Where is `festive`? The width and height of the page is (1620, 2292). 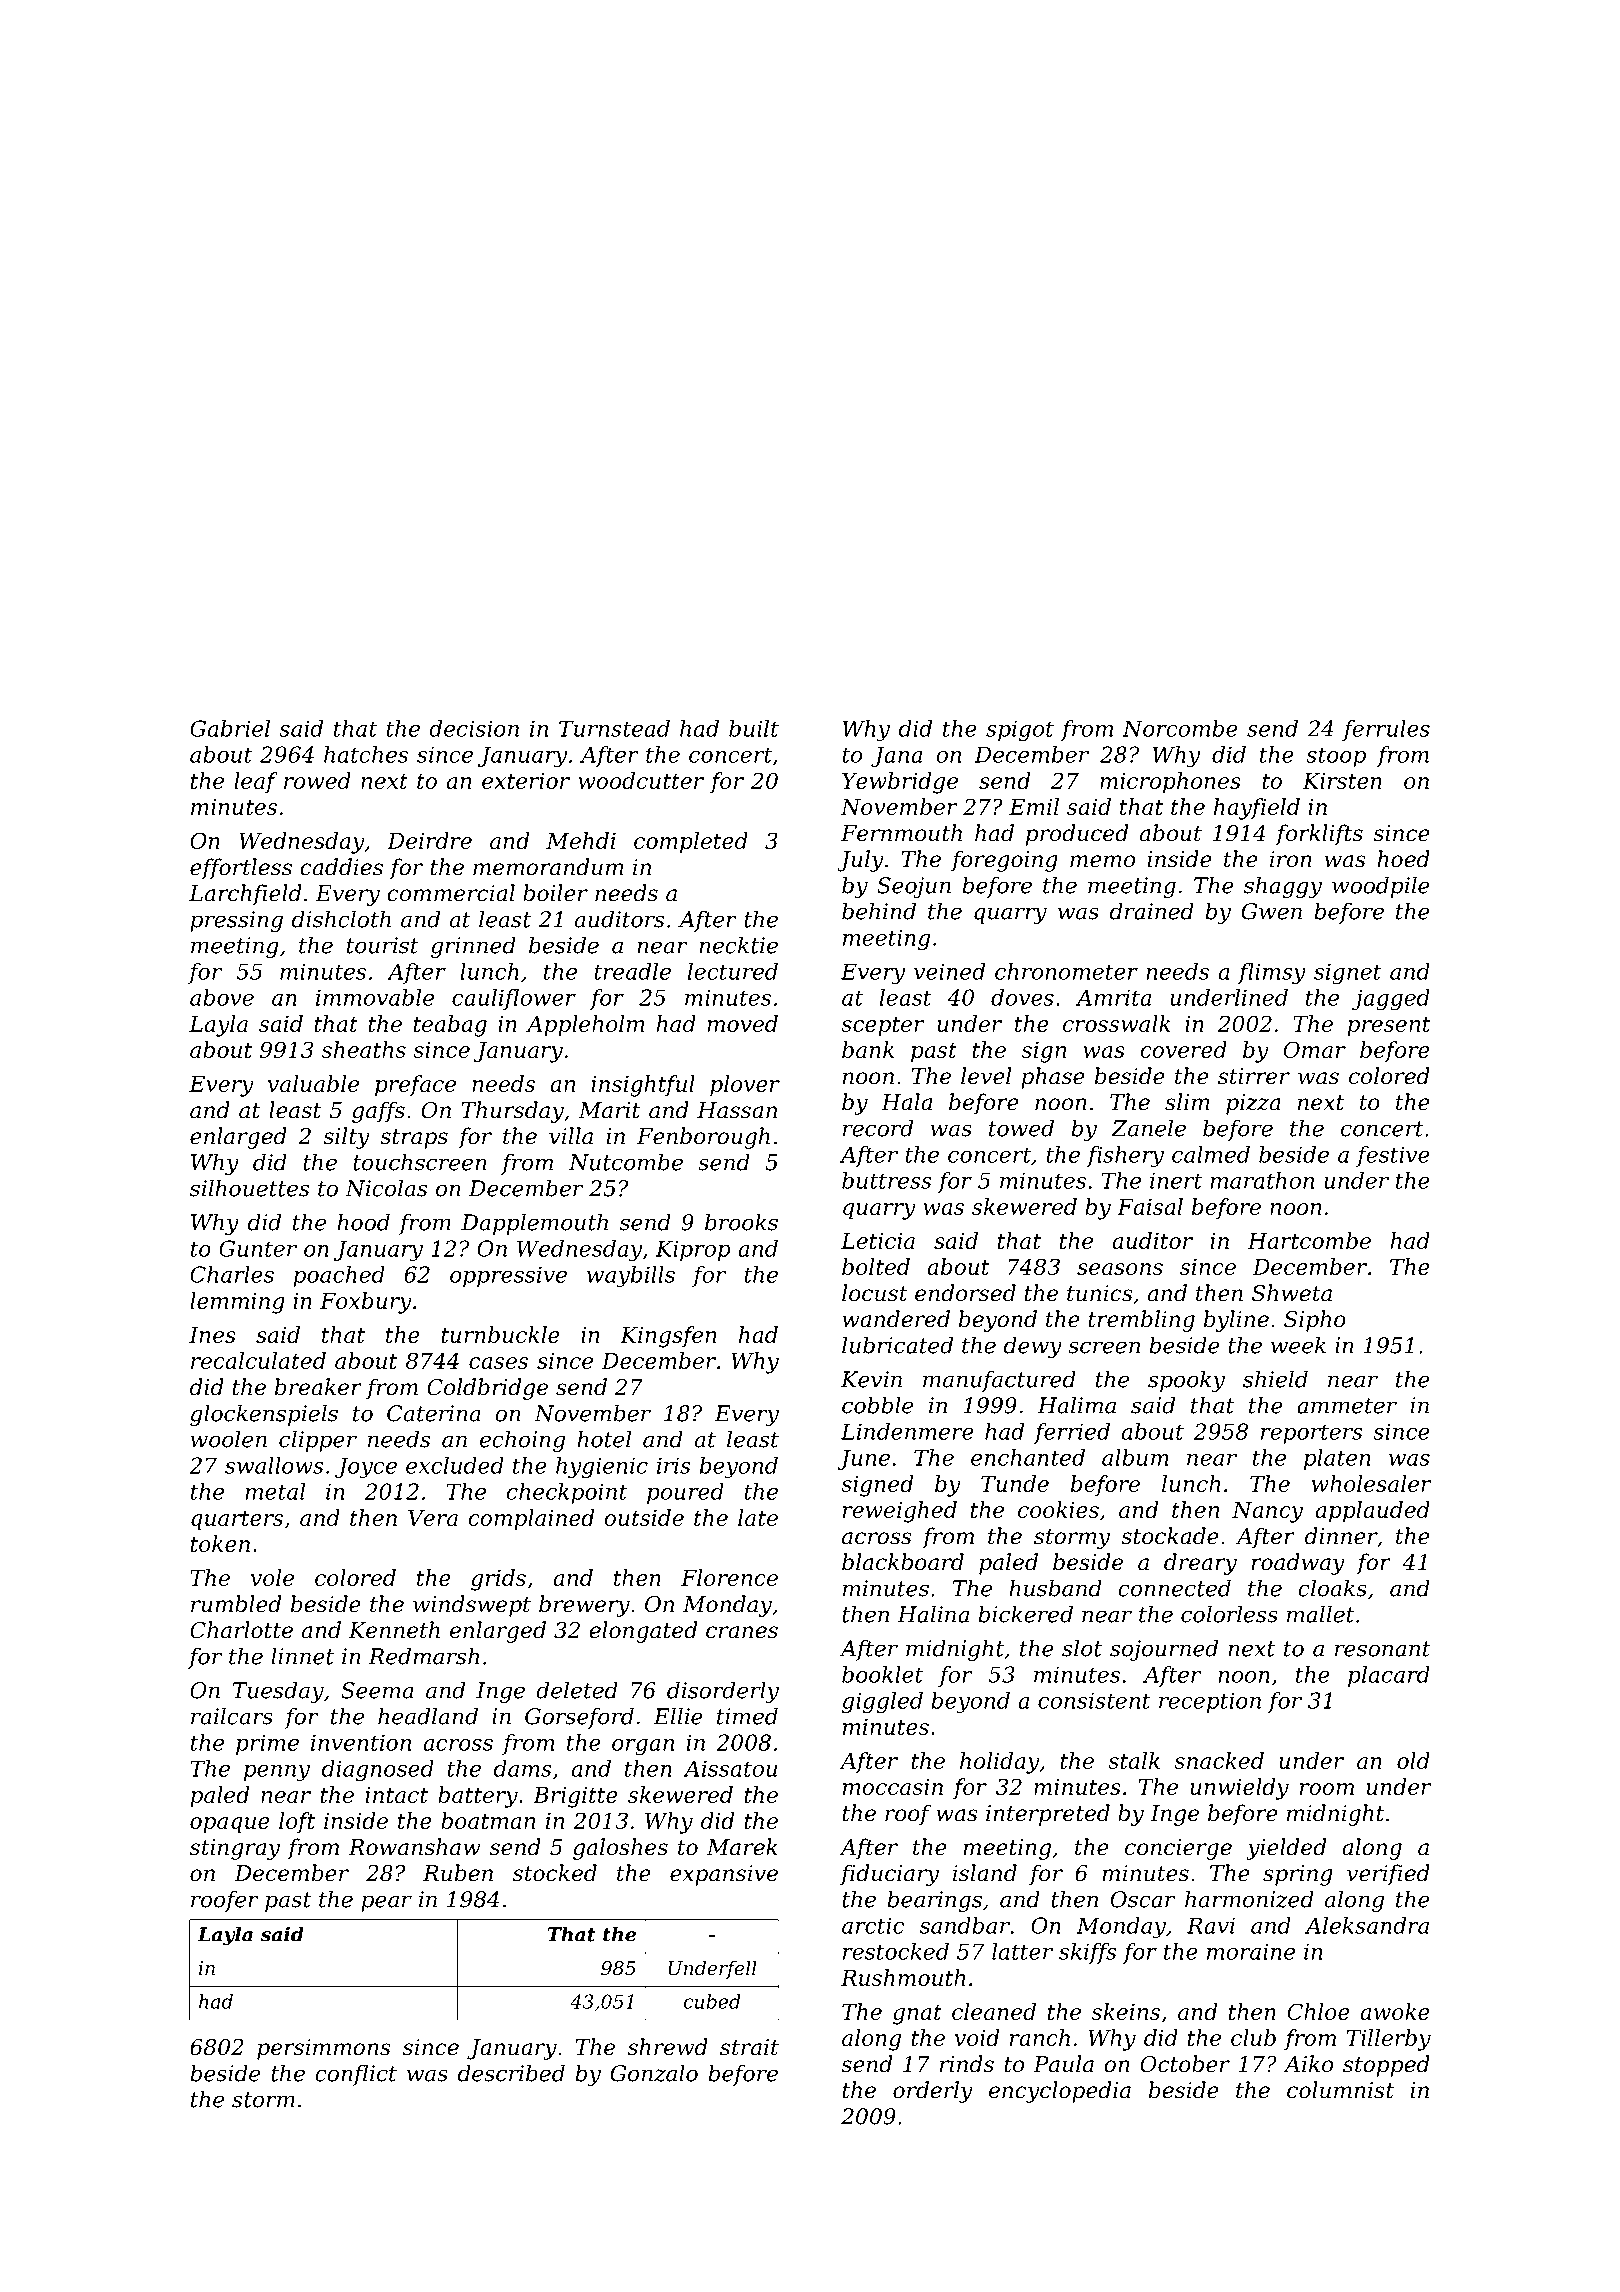
festive is located at coordinates (1393, 1156).
